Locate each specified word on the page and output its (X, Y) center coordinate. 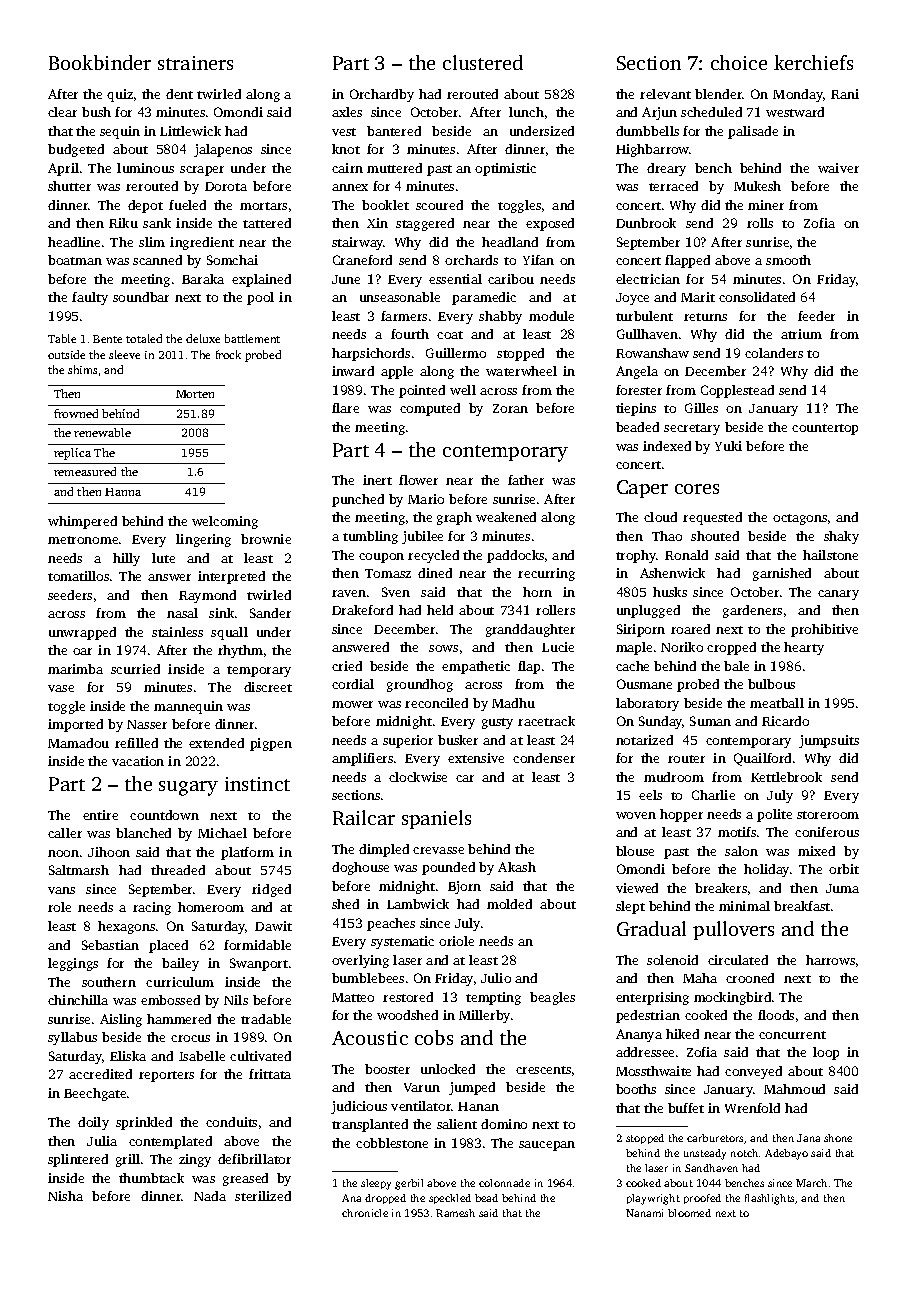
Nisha (65, 1196)
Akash (517, 867)
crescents (543, 1070)
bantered (394, 131)
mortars (263, 206)
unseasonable (400, 297)
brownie (266, 539)
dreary (666, 169)
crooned (750, 978)
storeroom (828, 815)
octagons (800, 519)
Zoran (510, 408)
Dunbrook (646, 223)
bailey (180, 964)
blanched (143, 833)
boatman (75, 260)
